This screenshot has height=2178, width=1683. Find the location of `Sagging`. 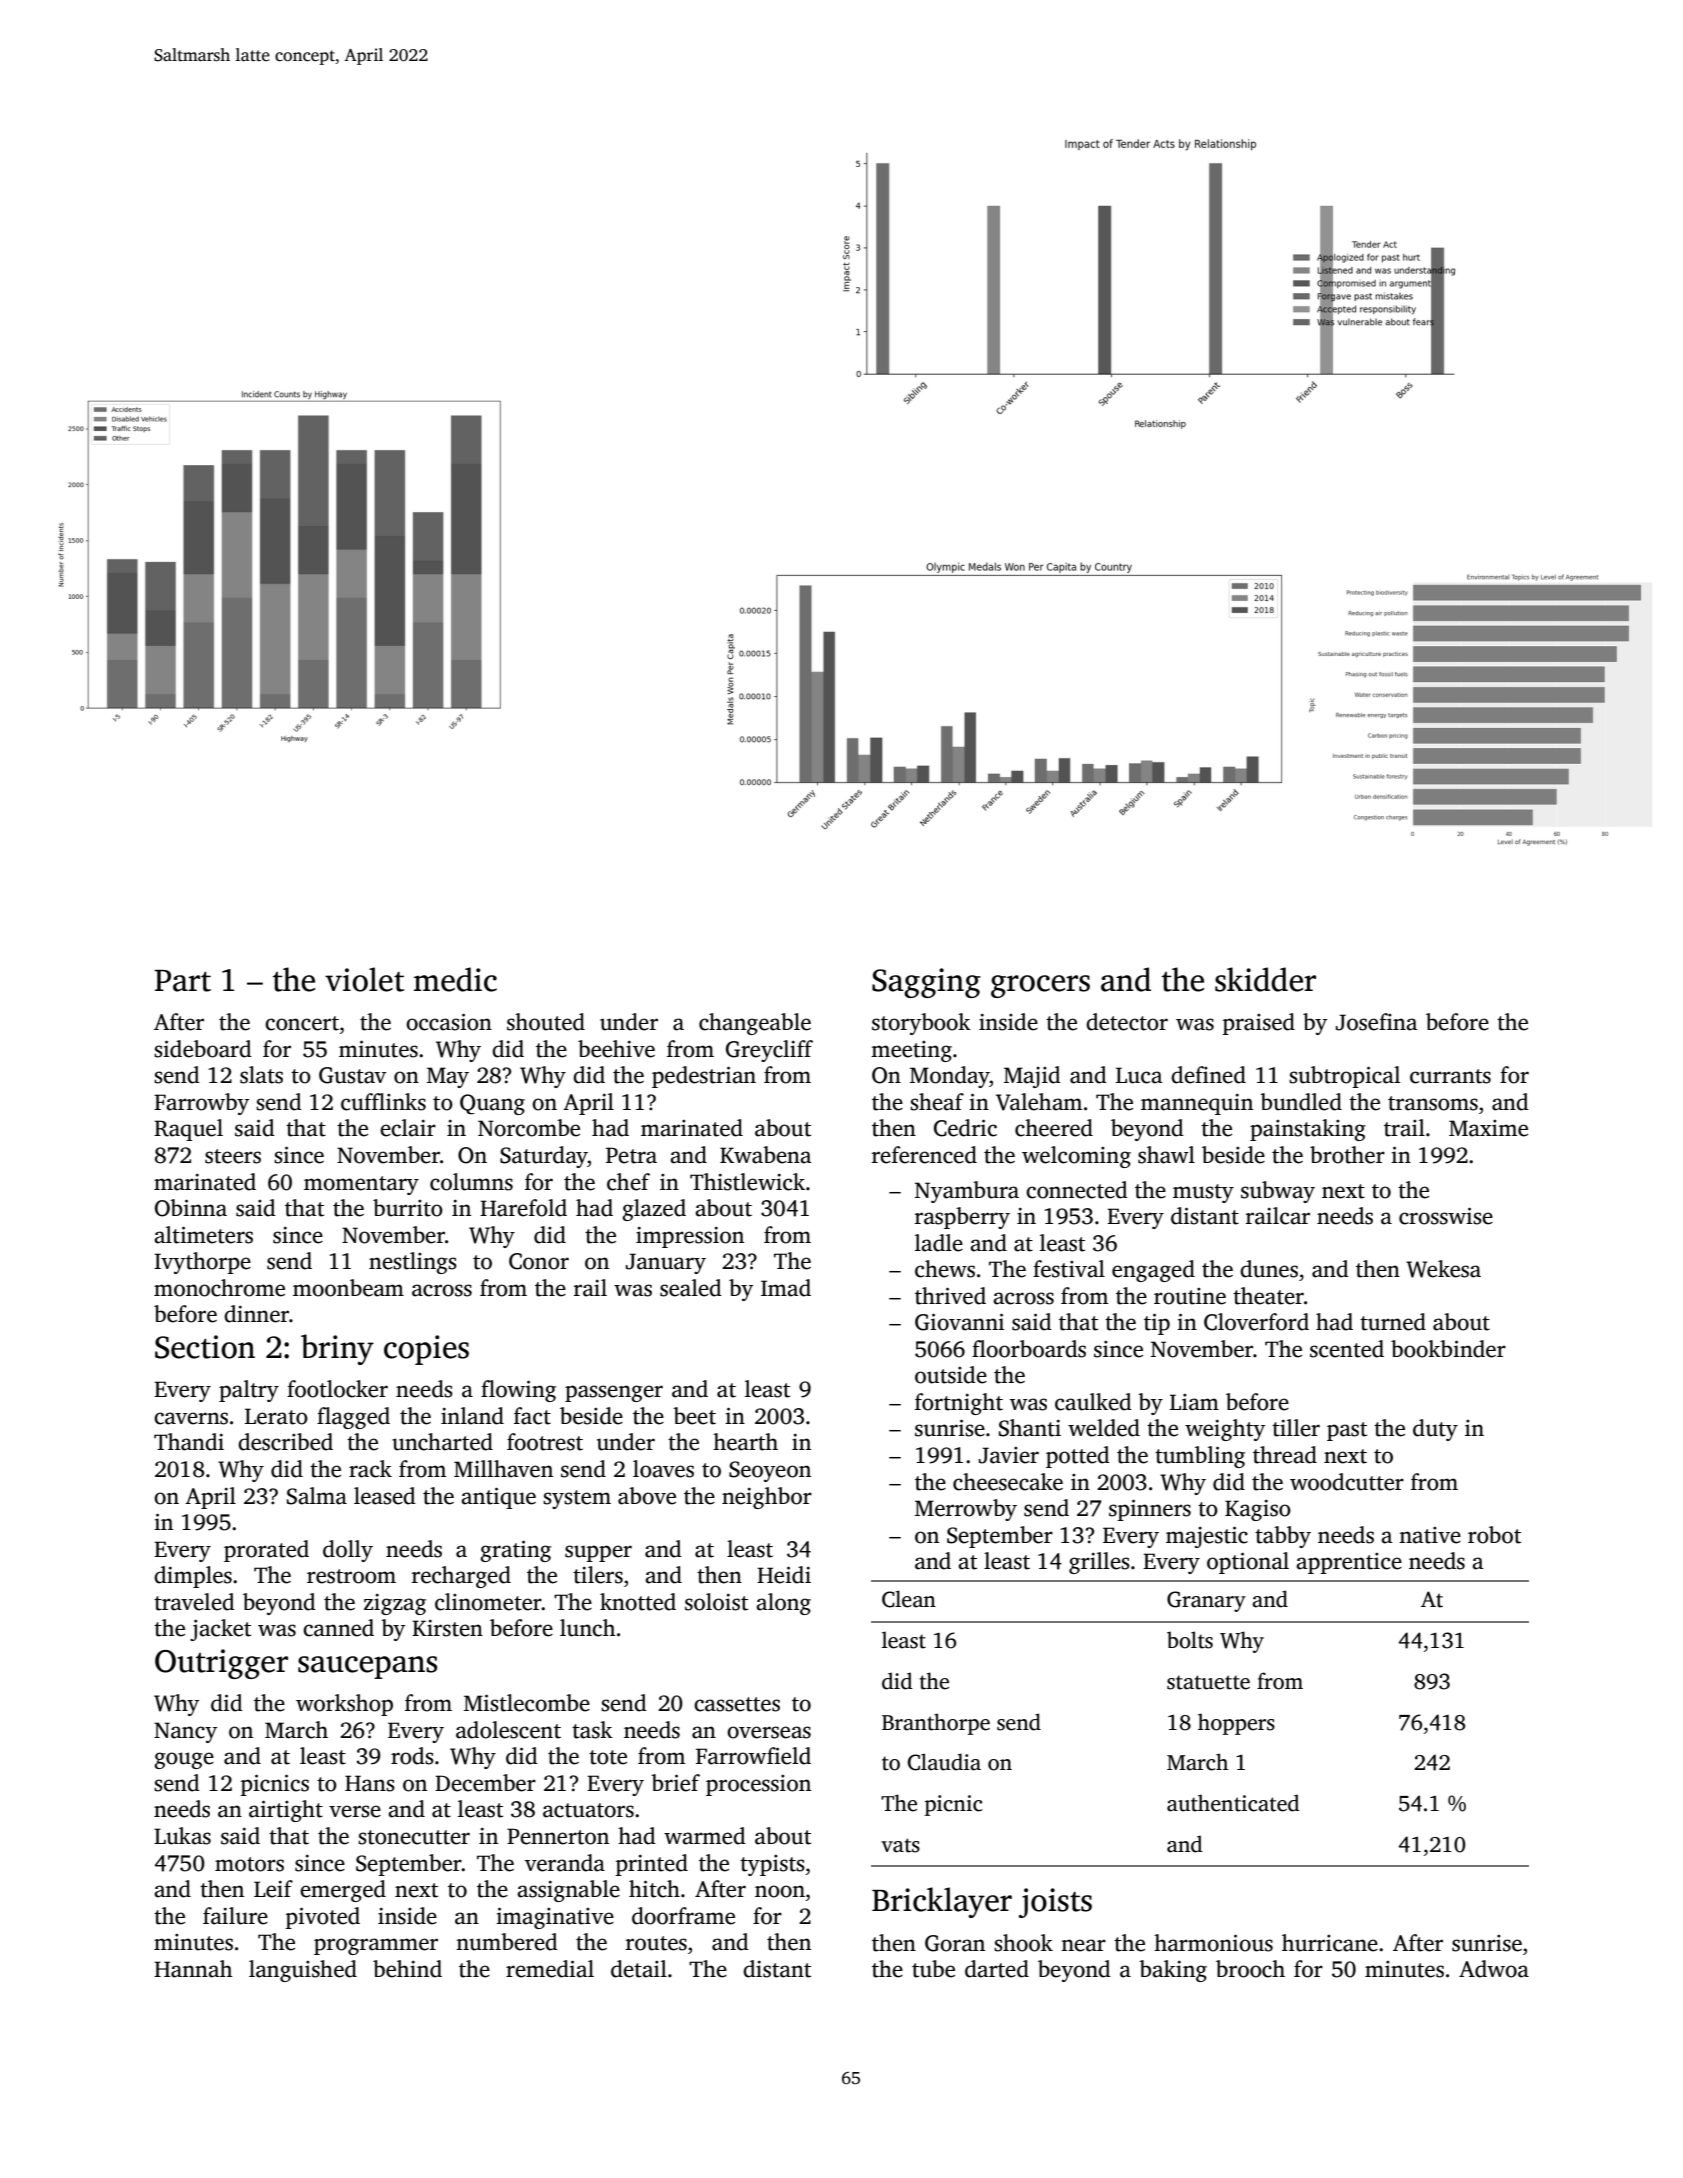

Sagging is located at coordinates (926, 983).
